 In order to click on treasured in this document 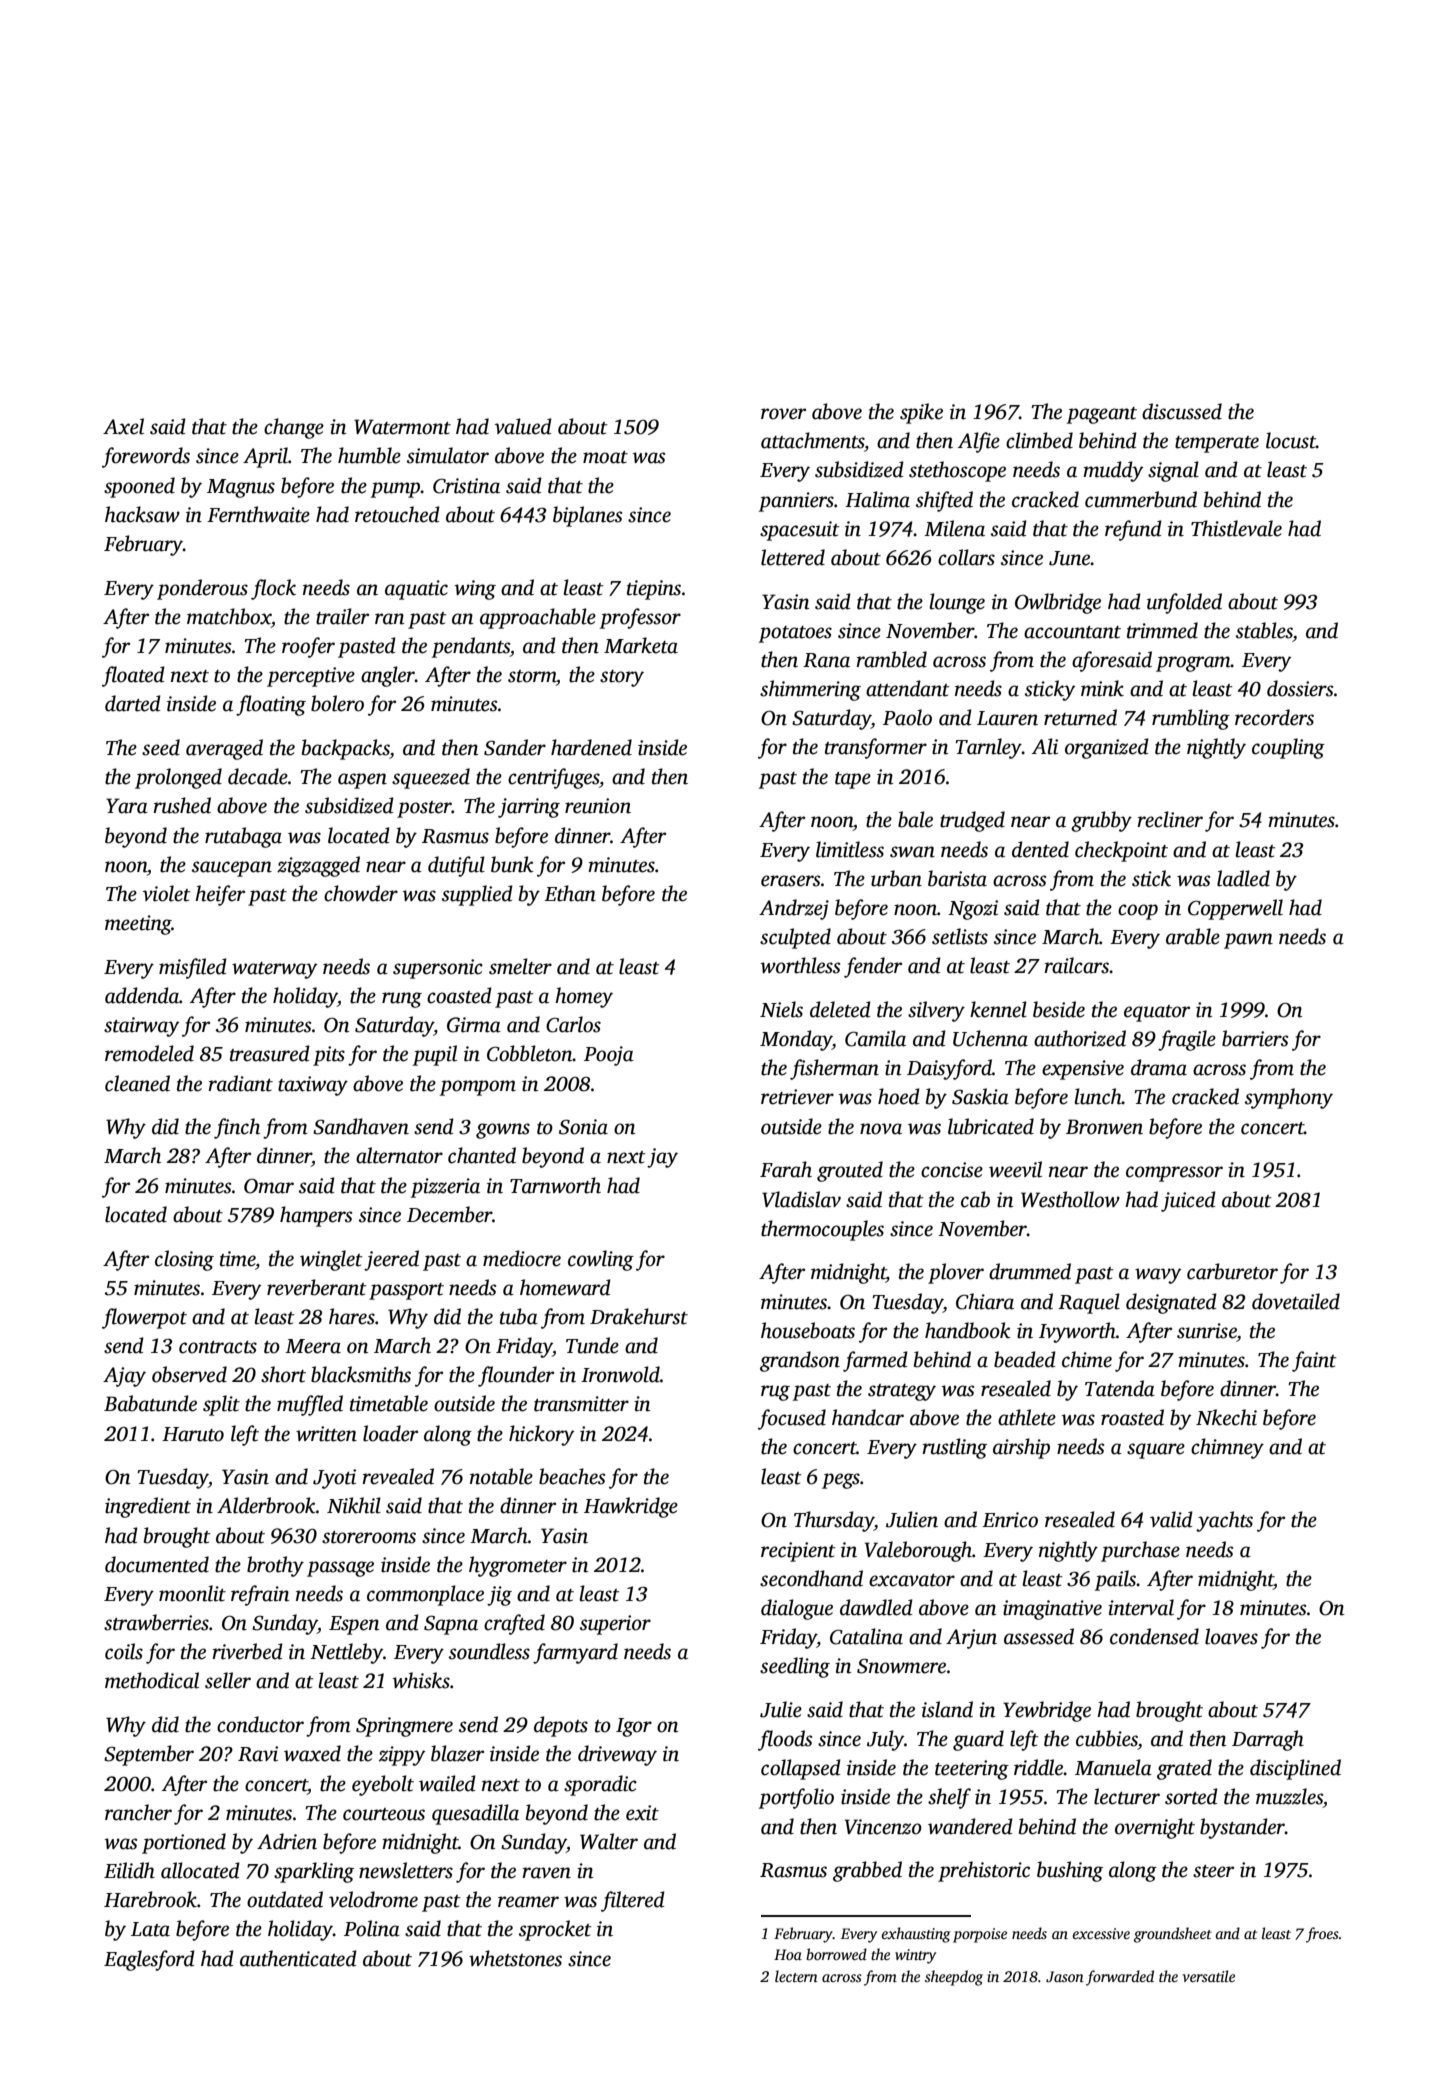, I will do `click(270, 1053)`.
